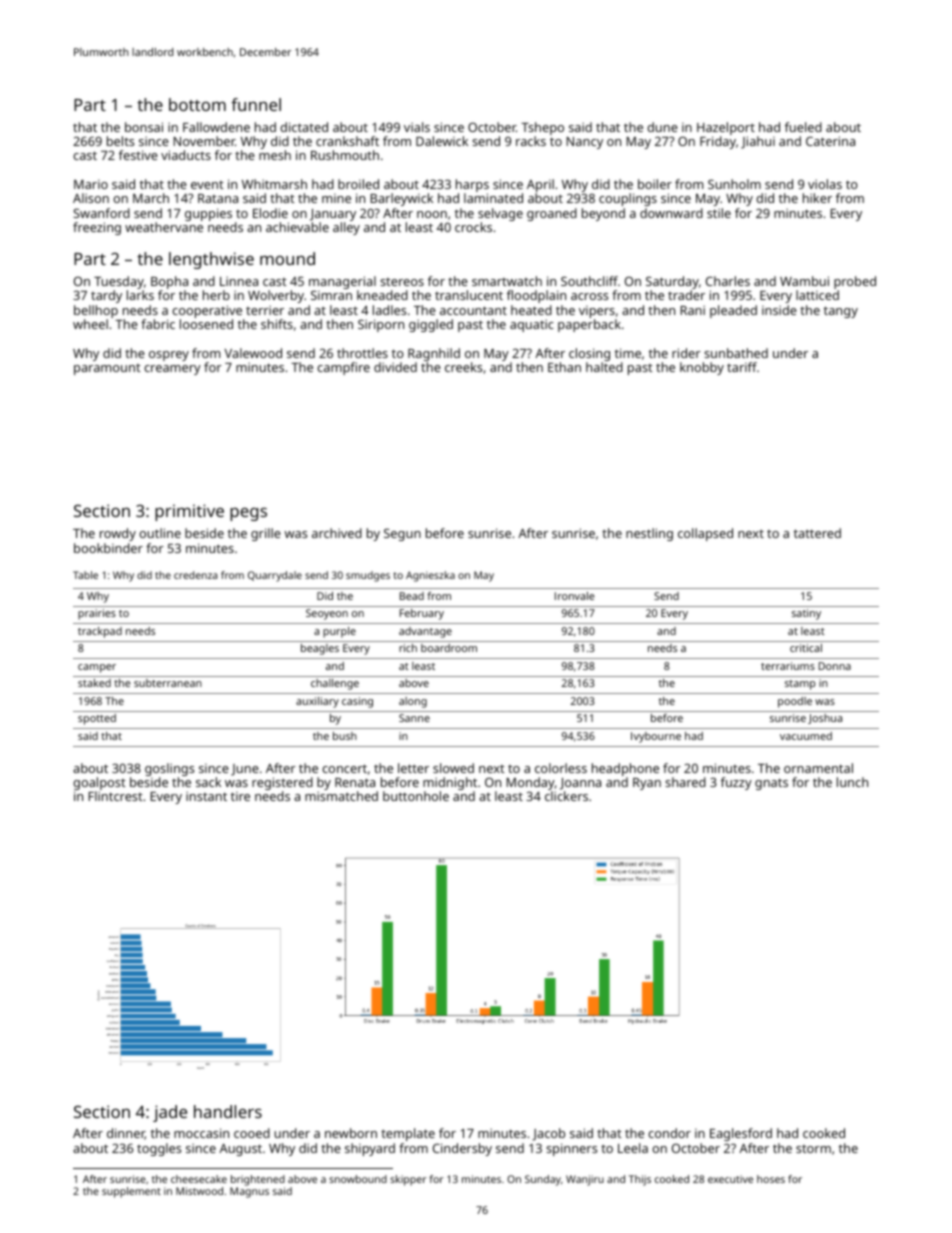  What do you see at coordinates (771, 784) in the screenshot?
I see `gnats` at bounding box center [771, 784].
